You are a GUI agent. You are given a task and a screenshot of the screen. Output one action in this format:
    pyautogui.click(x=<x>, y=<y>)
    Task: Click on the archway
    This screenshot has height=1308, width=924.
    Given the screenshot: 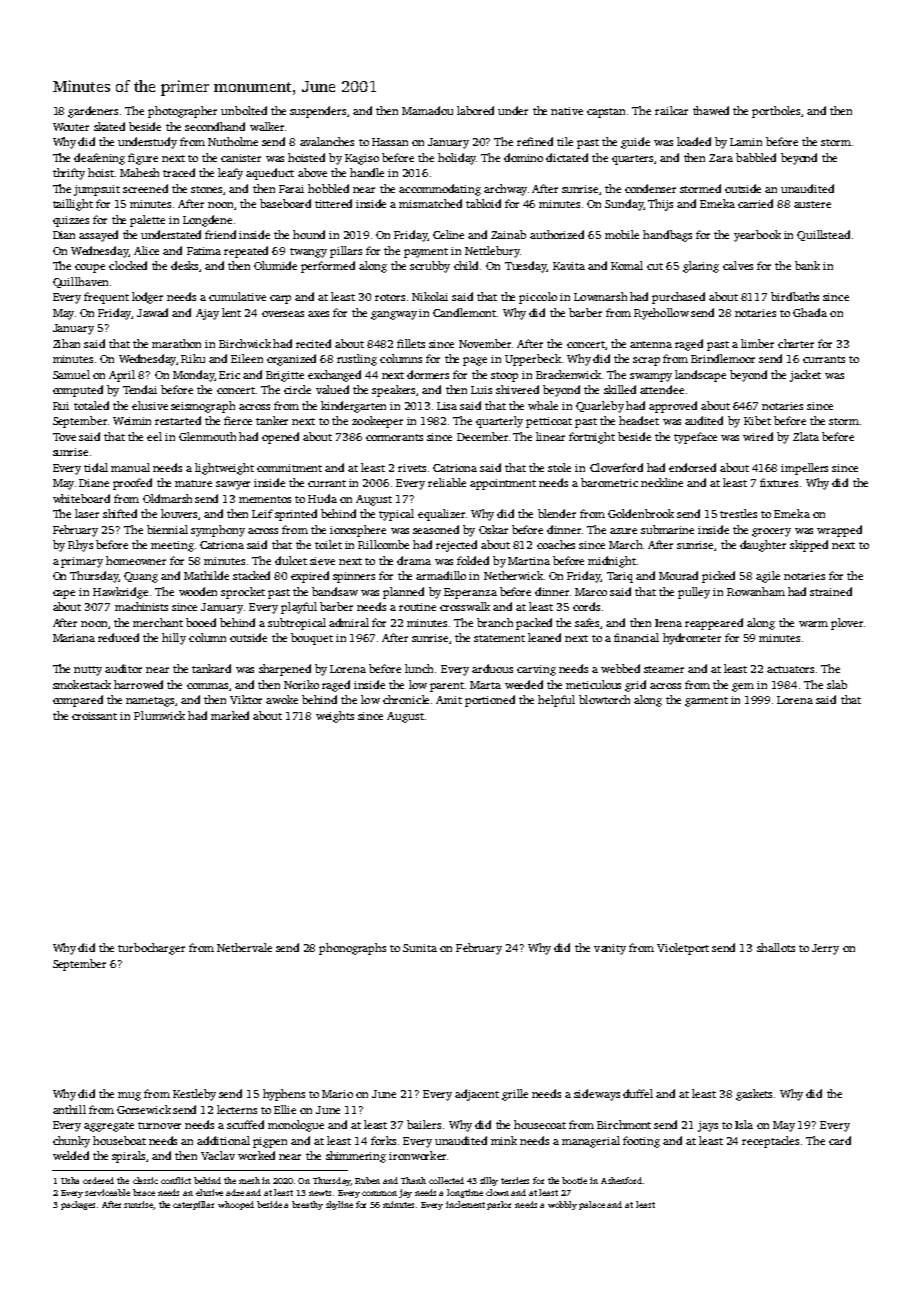 What is the action you would take?
    pyautogui.click(x=505, y=190)
